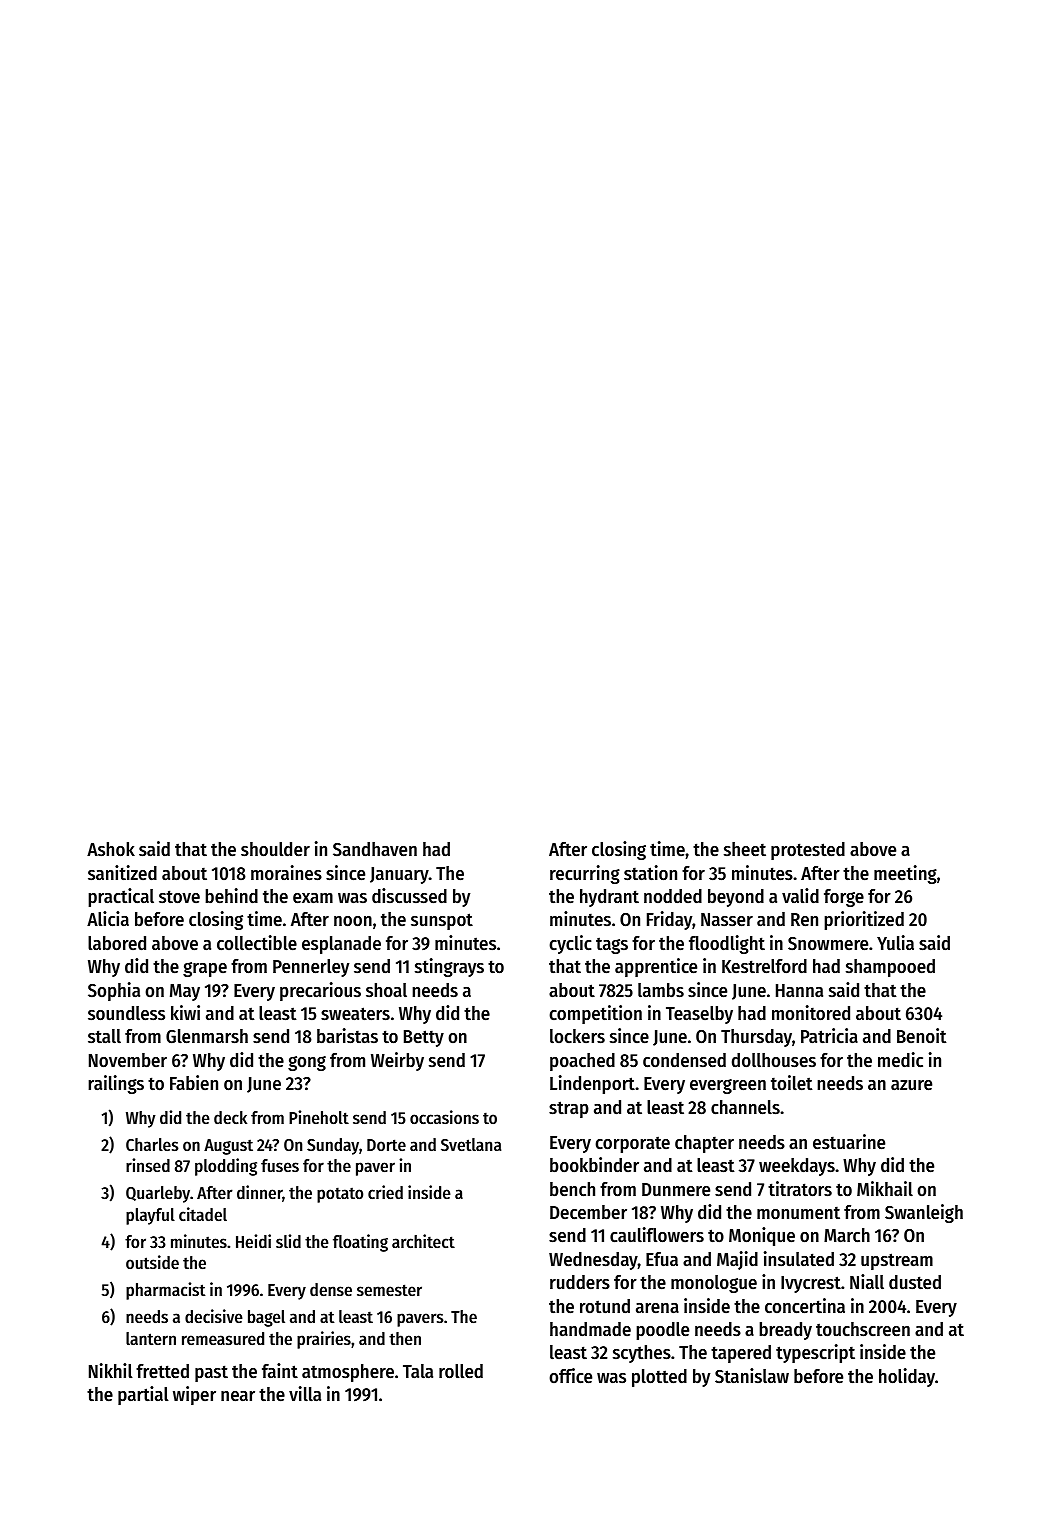 This page has width=1056, height=1530. Describe the element at coordinates (313, 898) in the page. I see `exam` at that location.
